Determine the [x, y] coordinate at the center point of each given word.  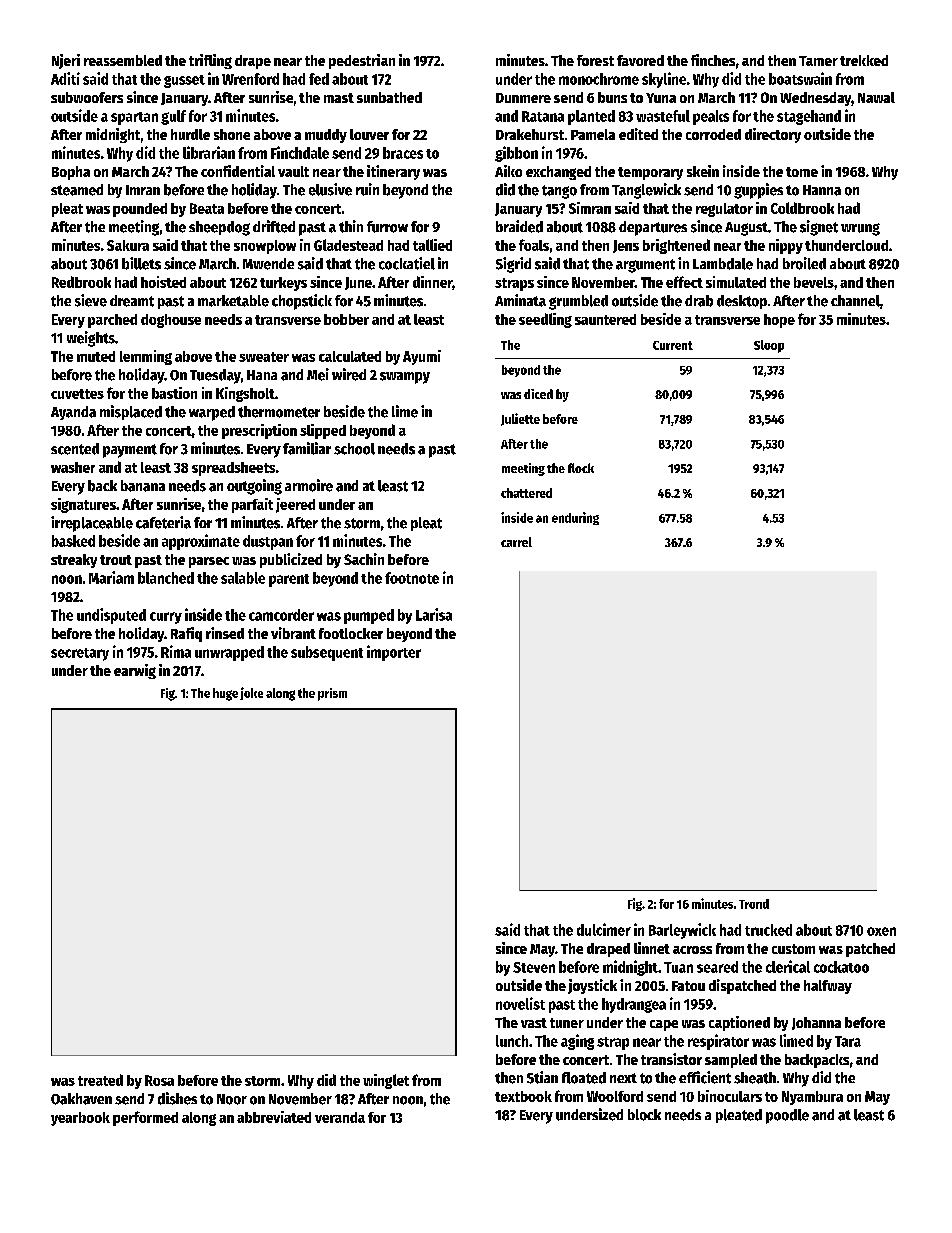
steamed [77, 190]
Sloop [769, 346]
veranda [340, 1117]
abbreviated [274, 1117]
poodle [787, 1116]
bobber [346, 319]
